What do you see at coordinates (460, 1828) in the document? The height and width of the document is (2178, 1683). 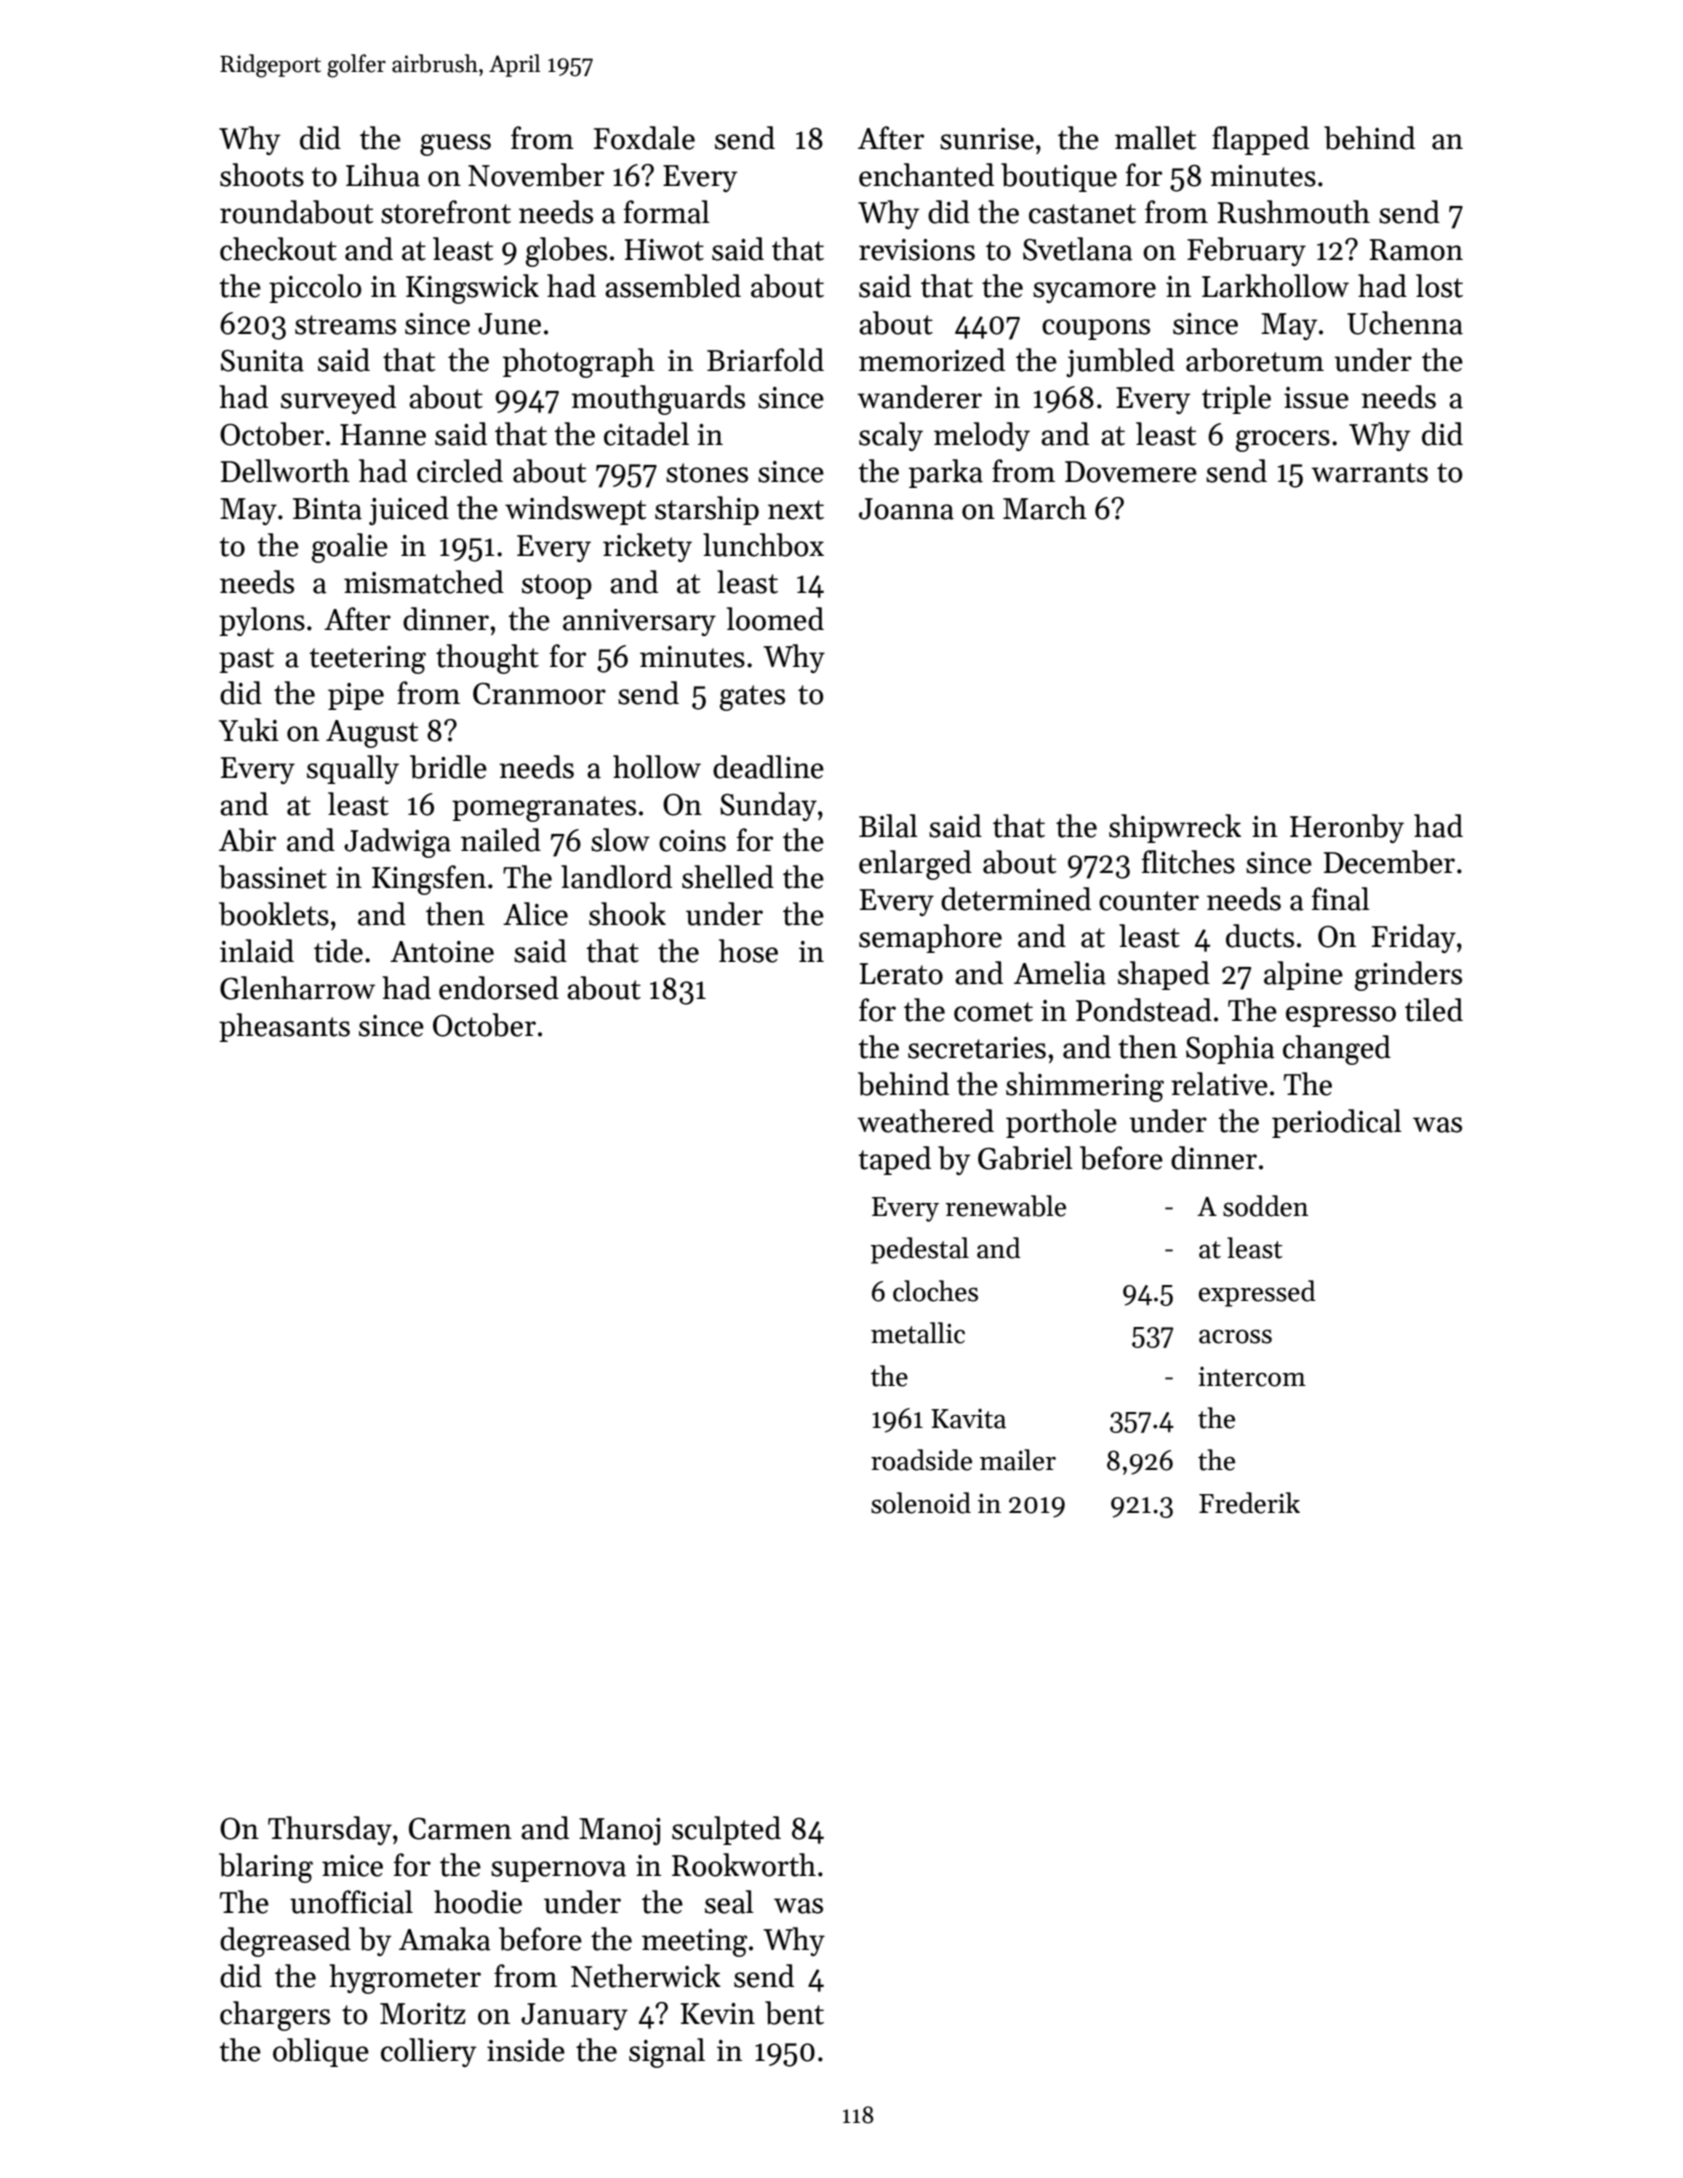 I see `Carmen` at bounding box center [460, 1828].
